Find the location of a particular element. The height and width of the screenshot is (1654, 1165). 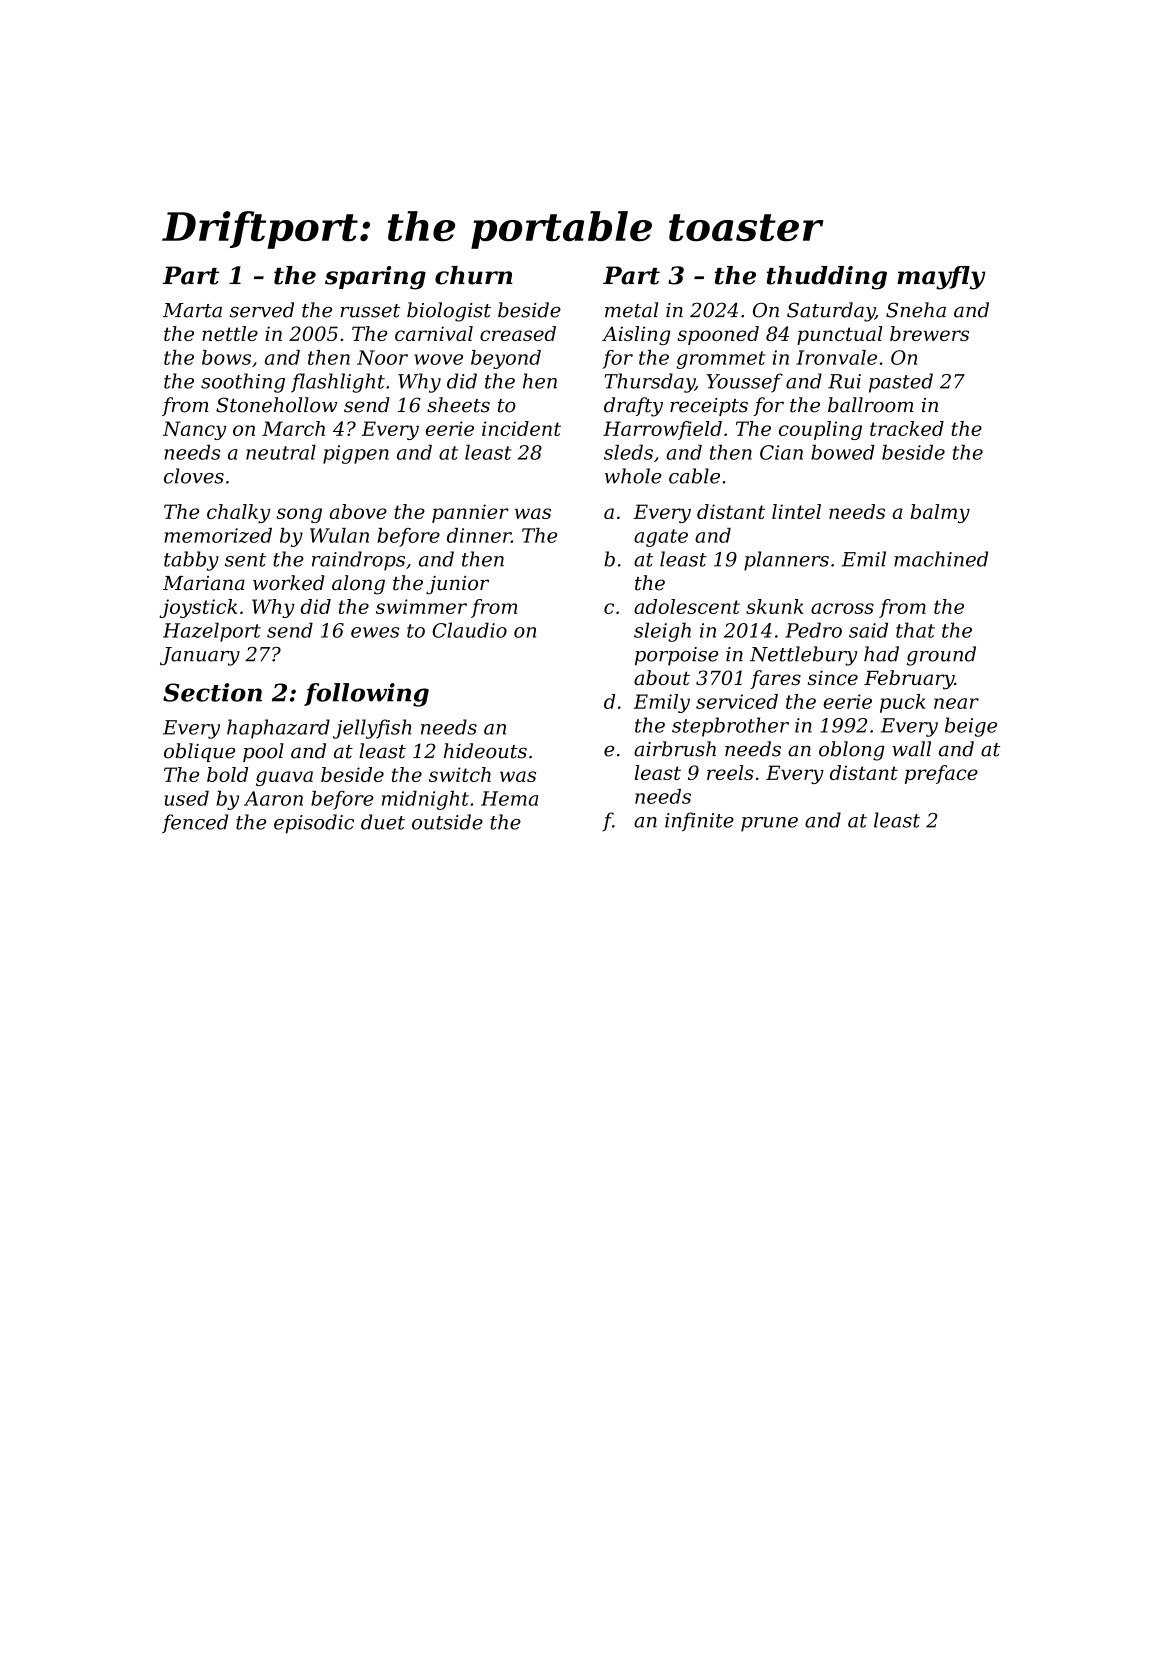

Thursday is located at coordinates (649, 383).
